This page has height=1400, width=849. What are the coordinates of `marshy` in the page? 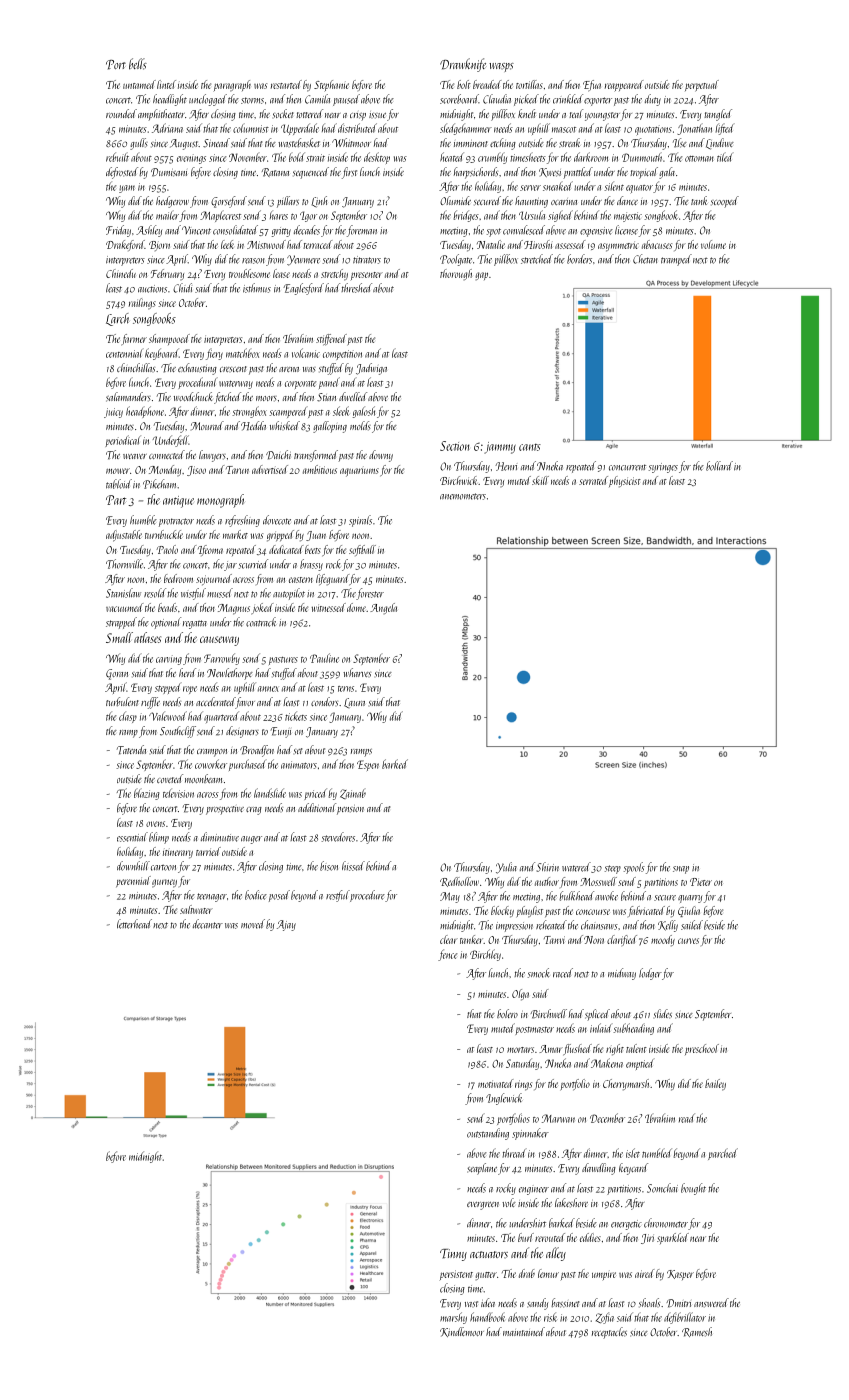 It's located at (453, 1318).
